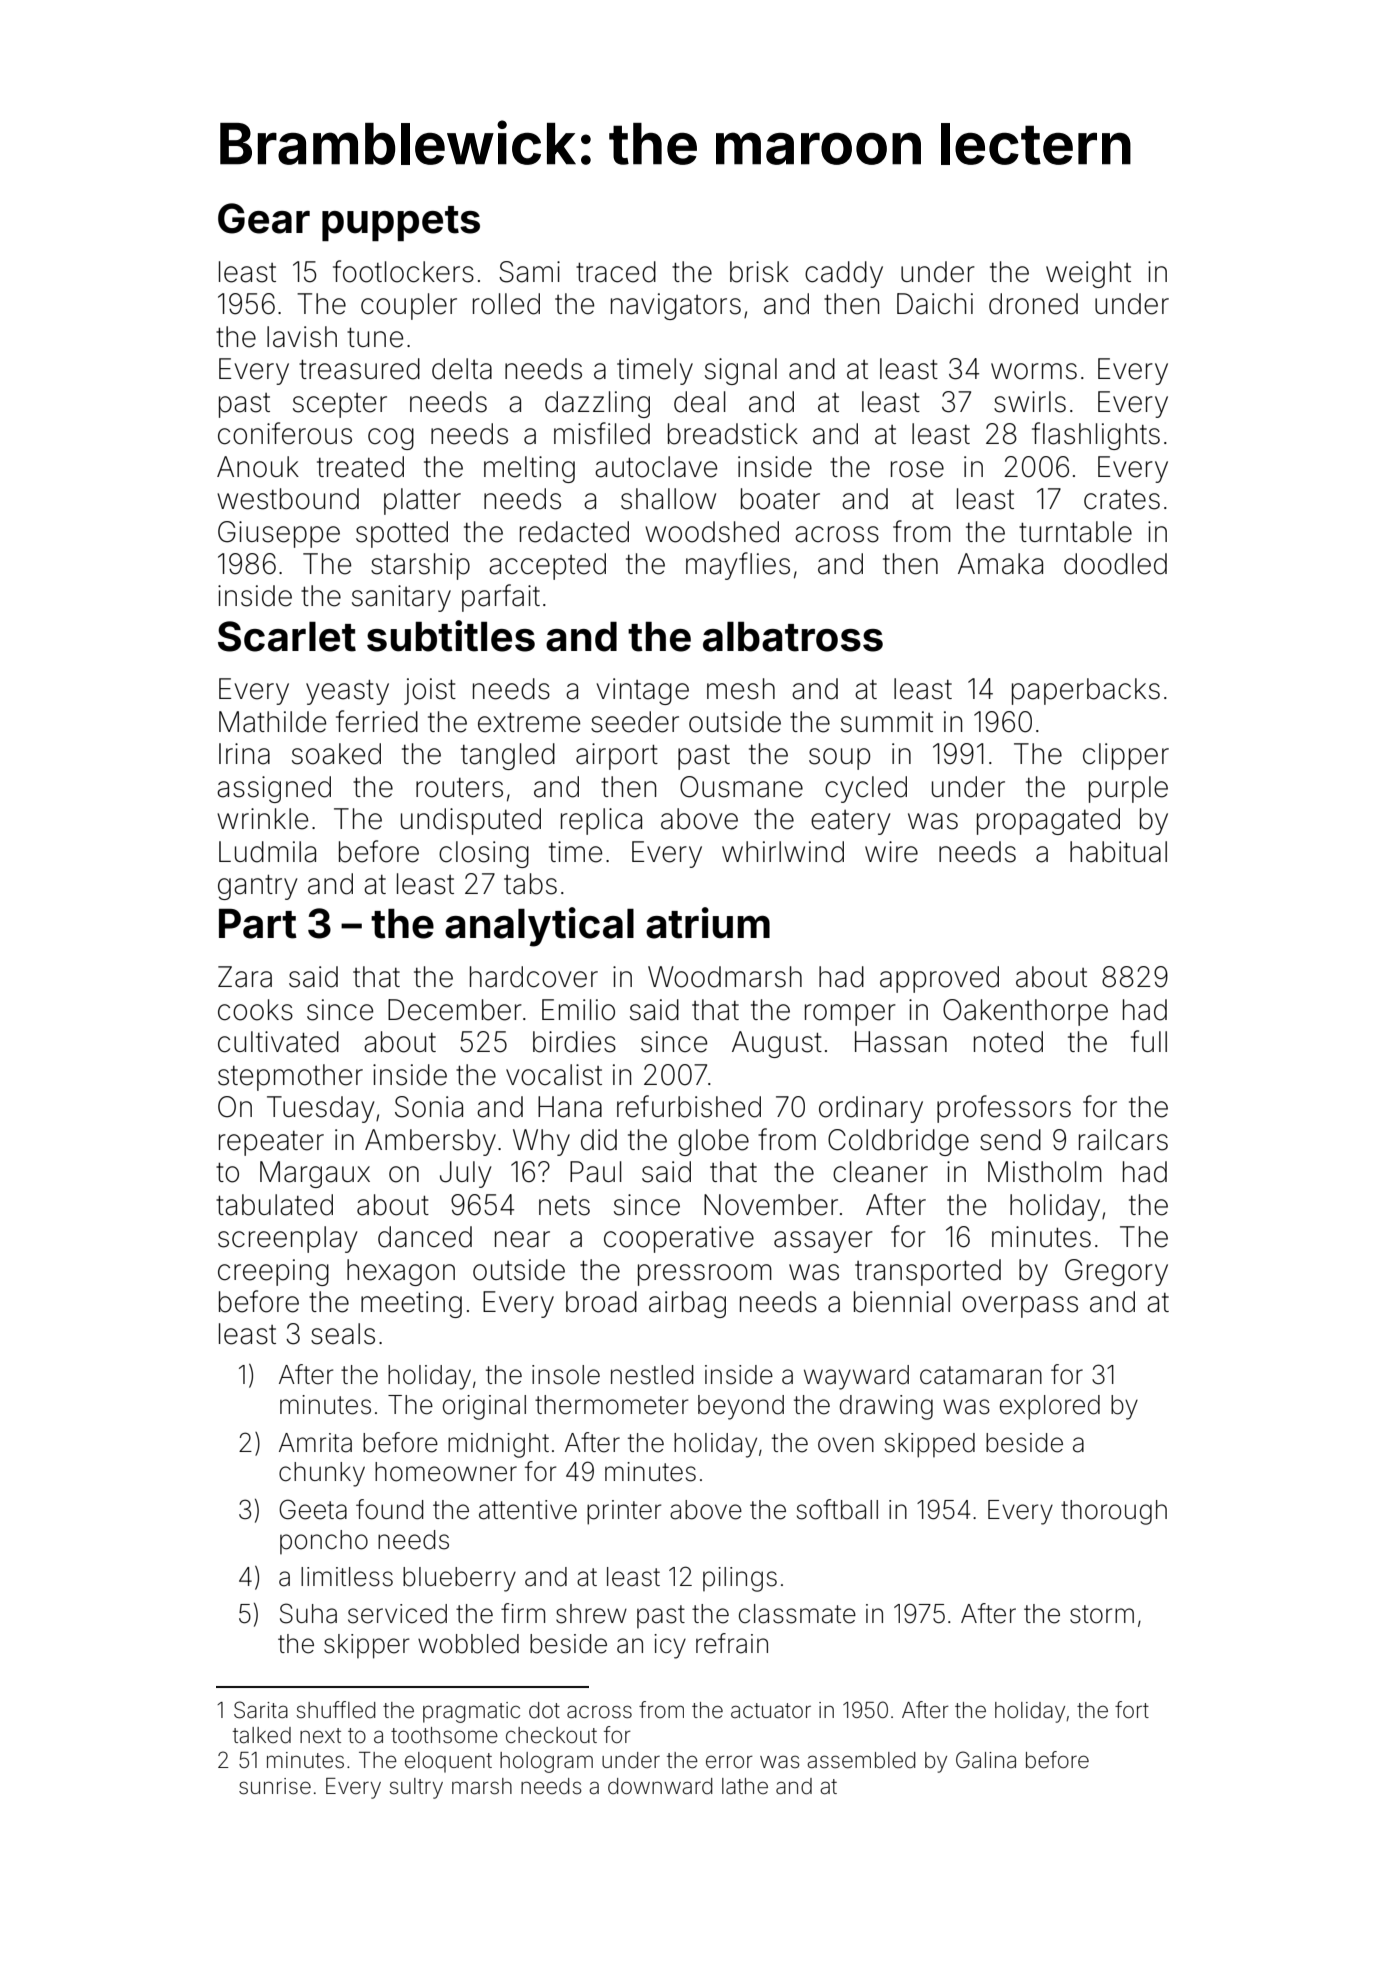 This screenshot has width=1386, height=1969. Describe the element at coordinates (462, 369) in the screenshot. I see `delta` at that location.
